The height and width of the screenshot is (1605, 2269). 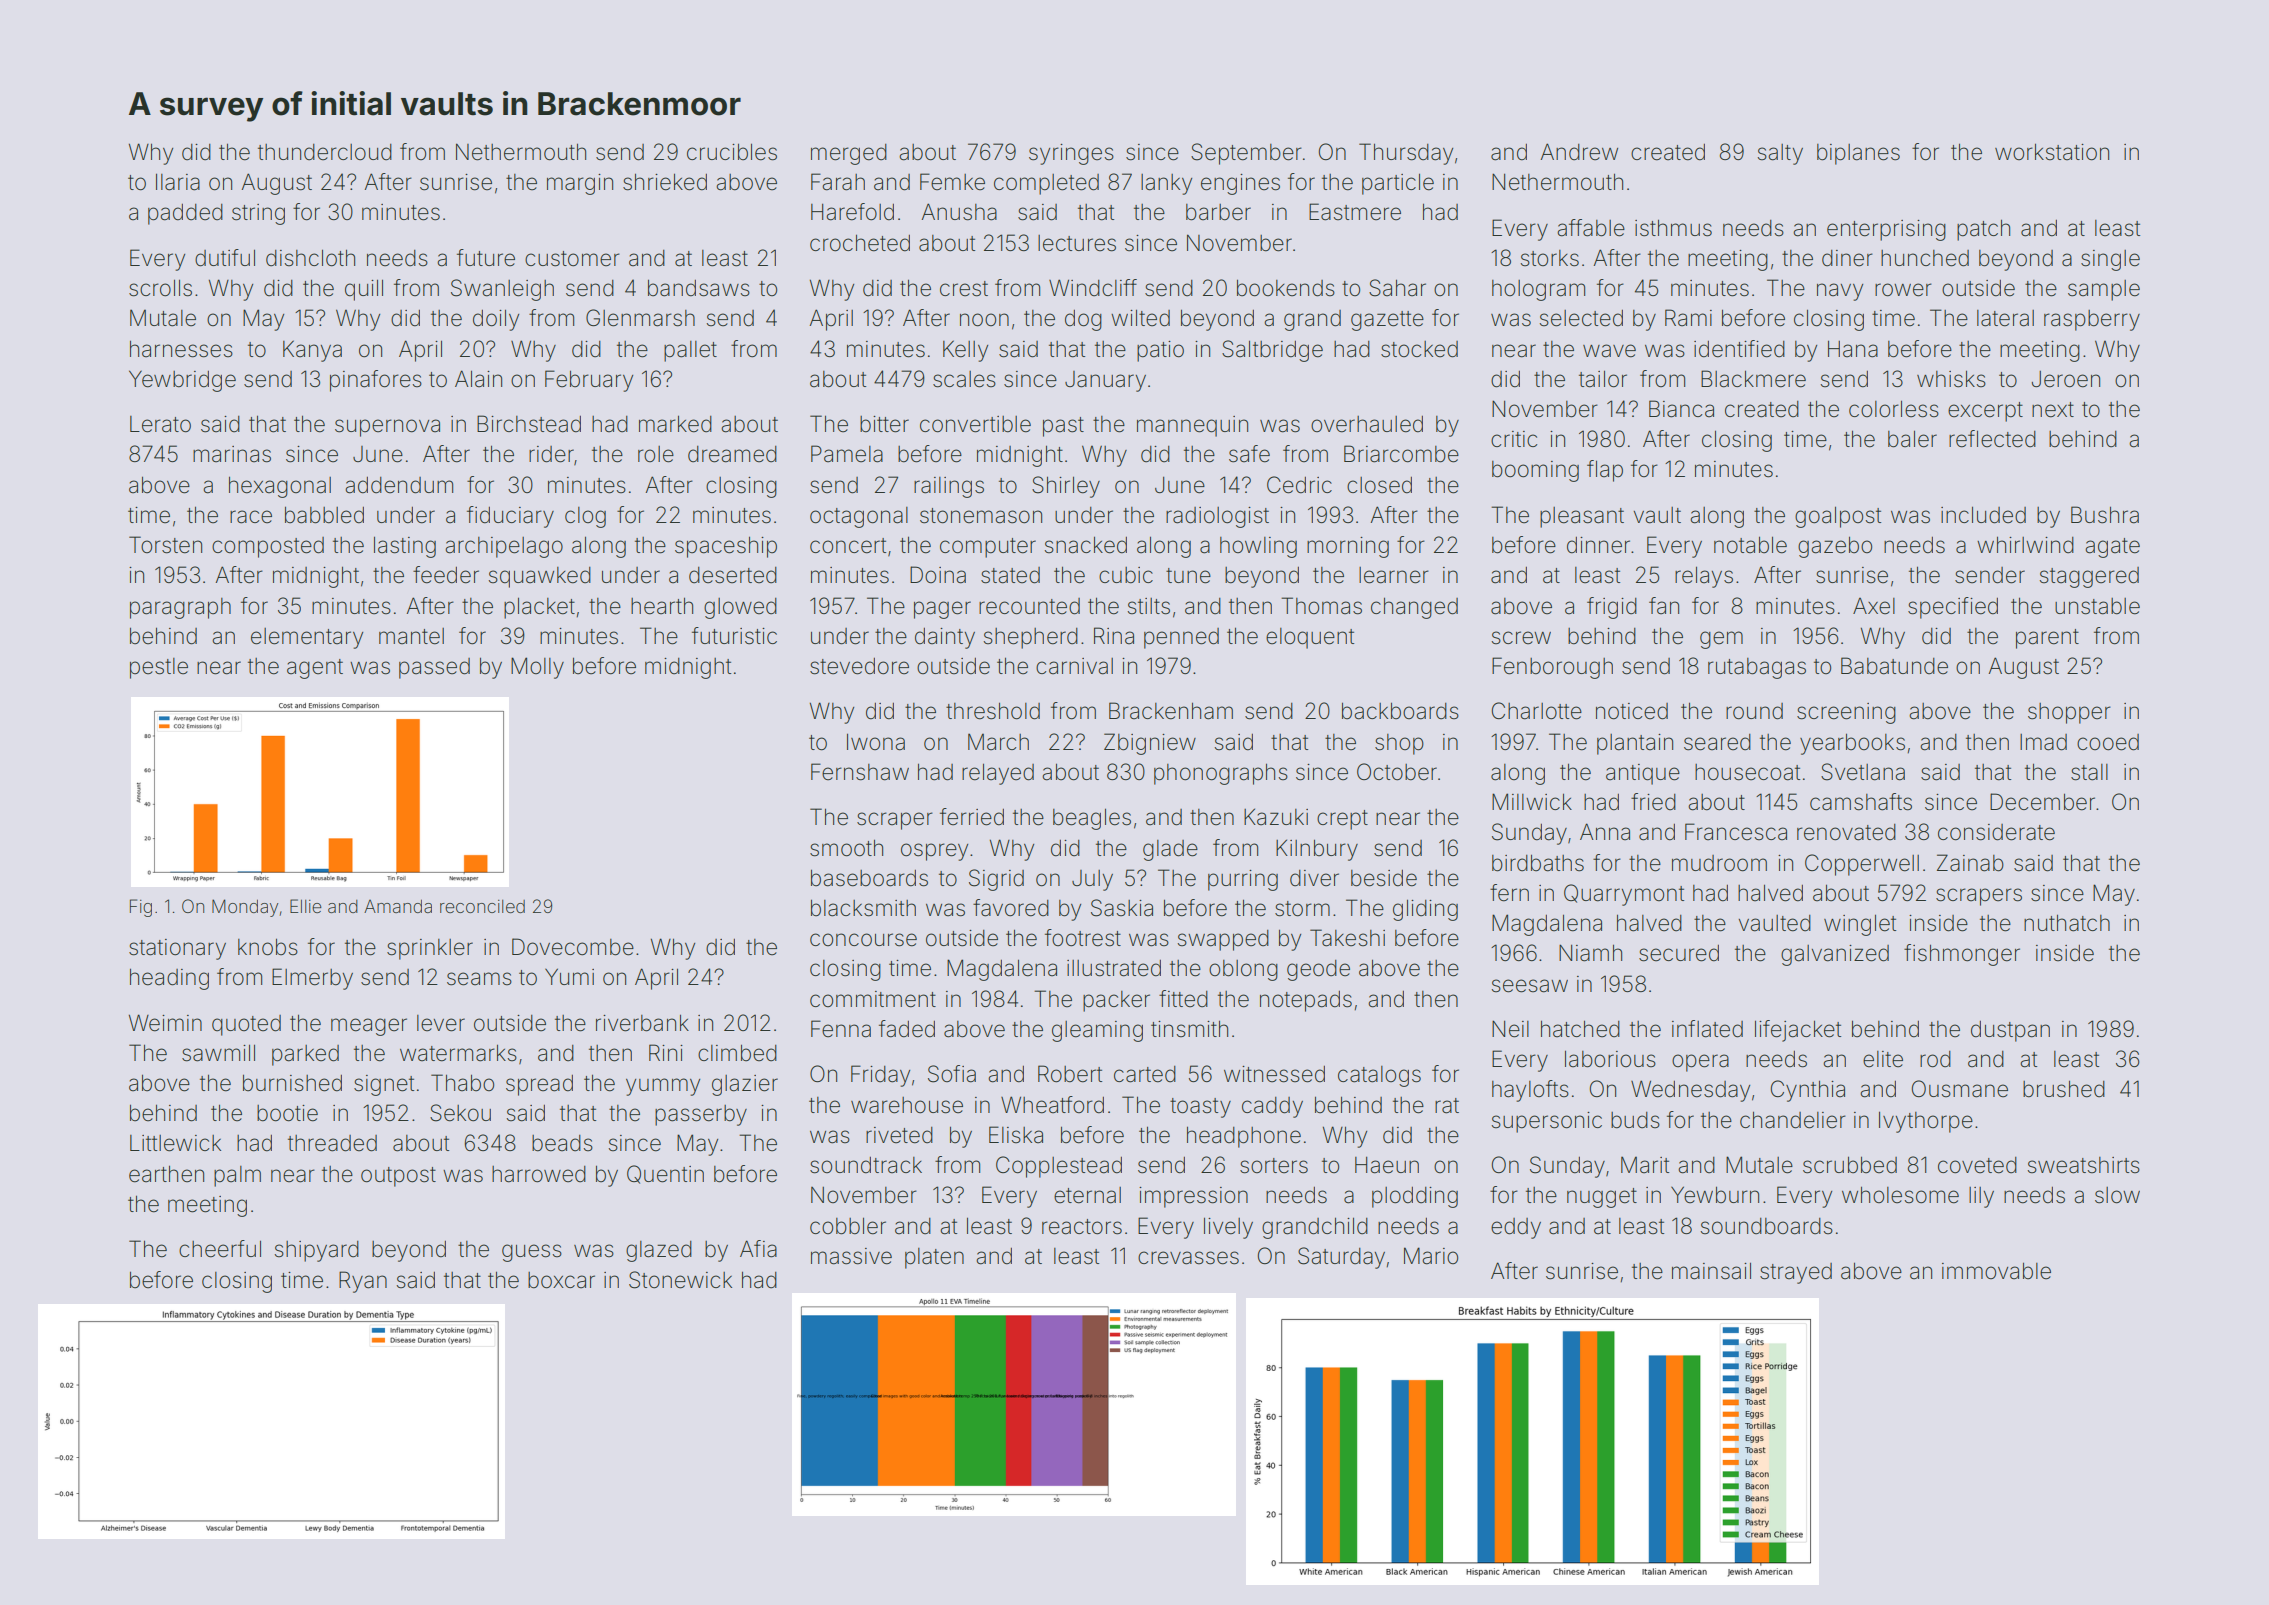 What do you see at coordinates (2112, 548) in the screenshot?
I see `agate` at bounding box center [2112, 548].
